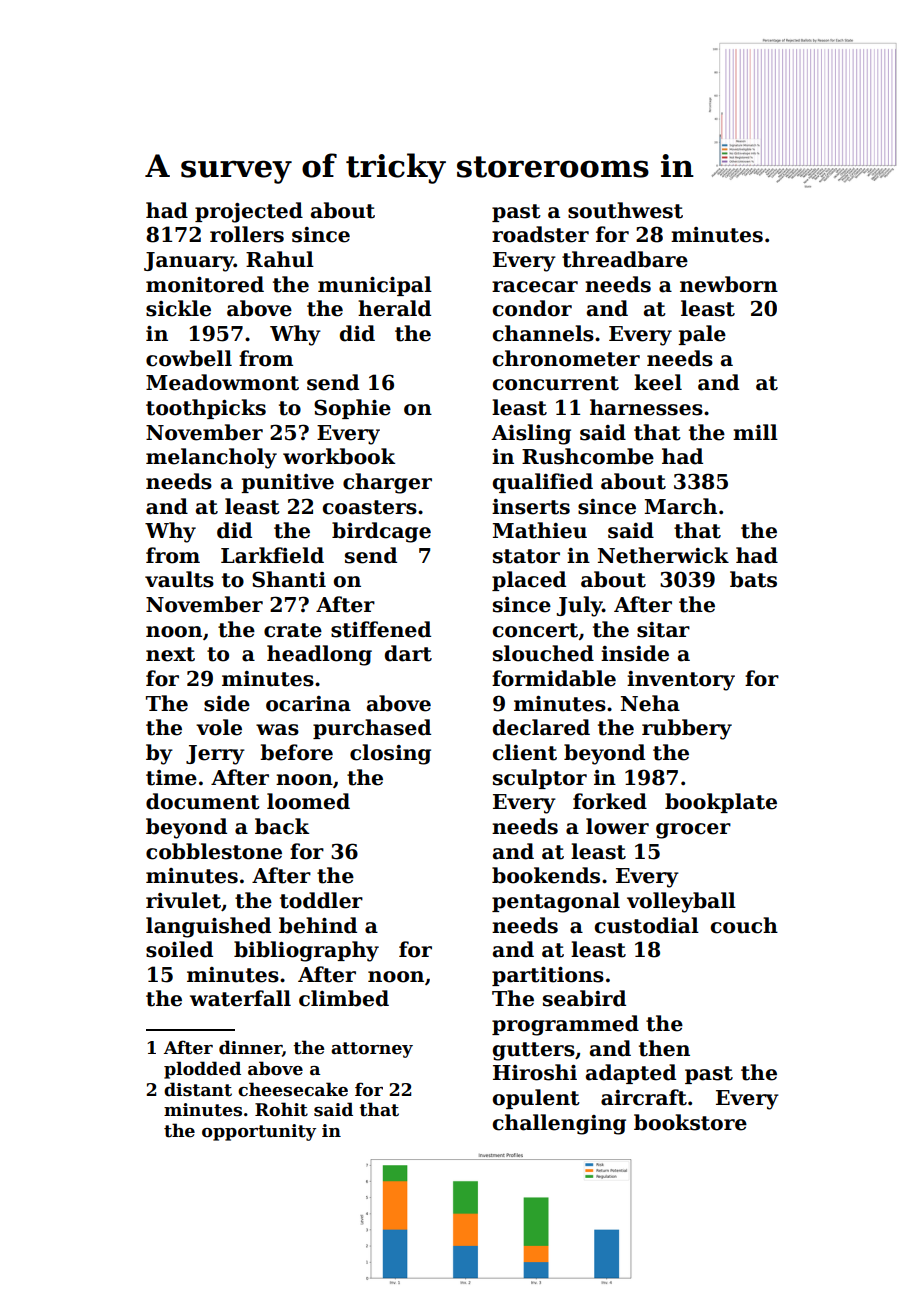 The height and width of the page is (1311, 924). I want to click on projected, so click(249, 212).
